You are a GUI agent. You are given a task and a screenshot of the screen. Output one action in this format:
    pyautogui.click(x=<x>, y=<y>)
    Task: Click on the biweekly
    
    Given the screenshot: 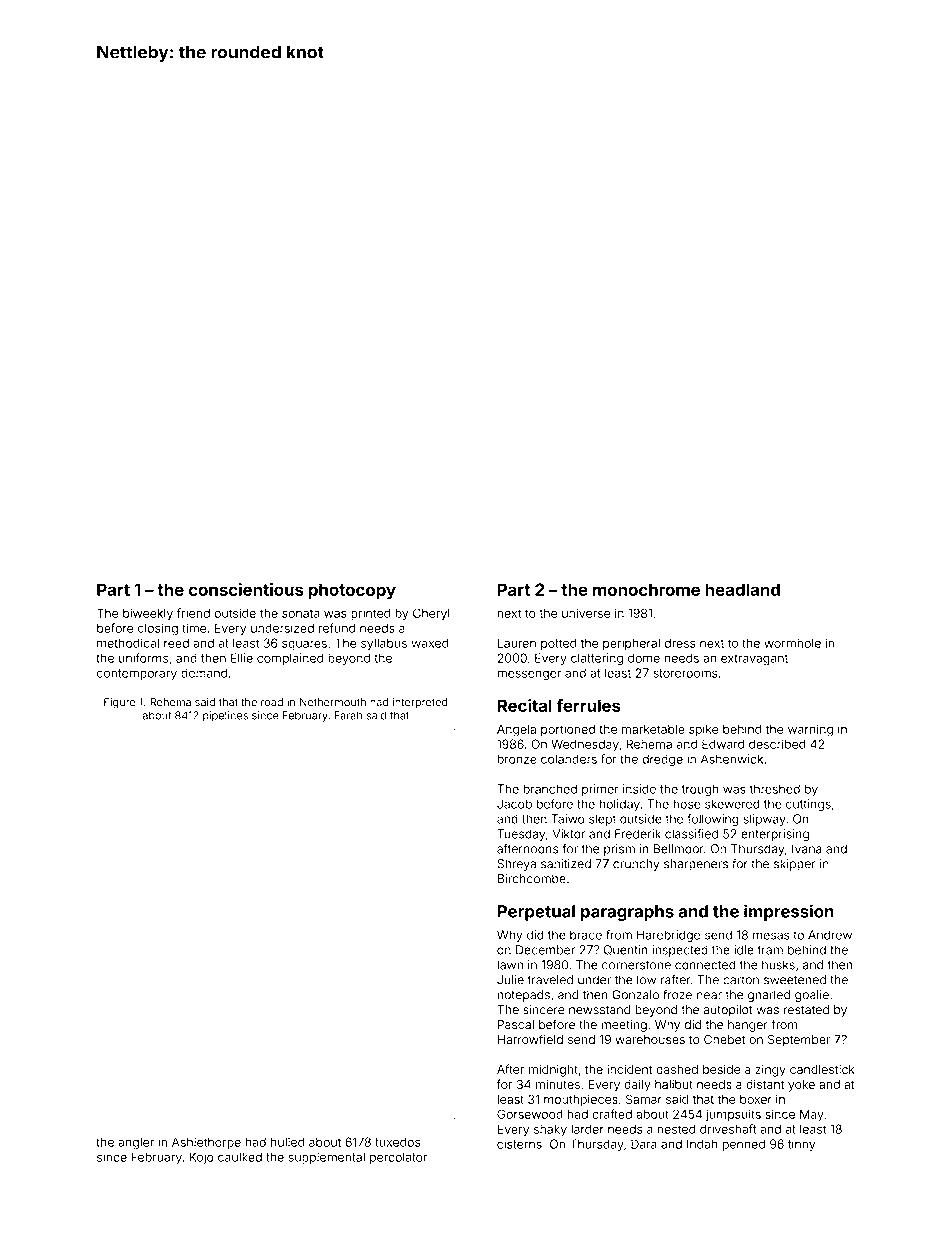 What is the action you would take?
    pyautogui.click(x=148, y=614)
